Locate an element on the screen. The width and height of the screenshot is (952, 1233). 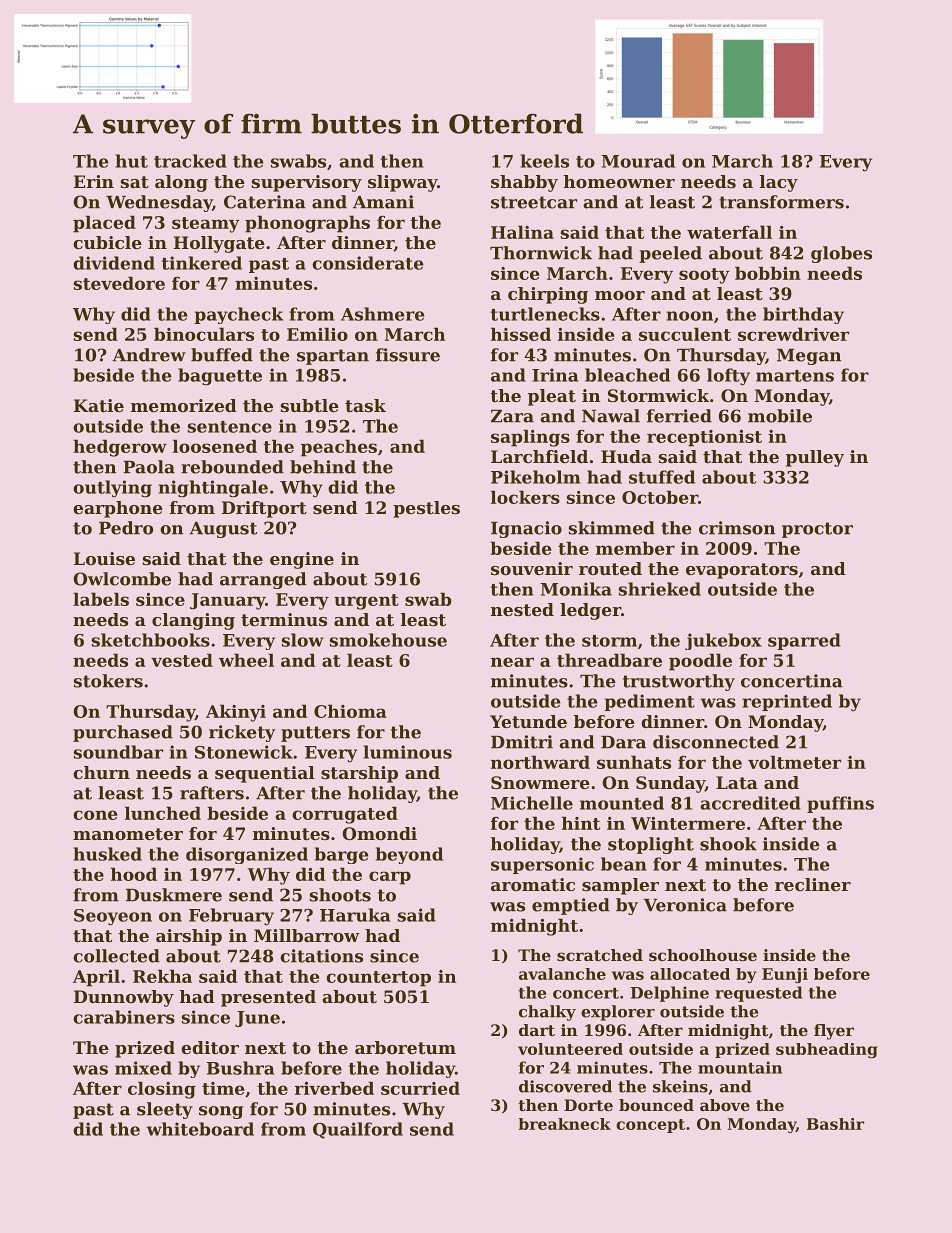
sleety is located at coordinates (165, 1110).
